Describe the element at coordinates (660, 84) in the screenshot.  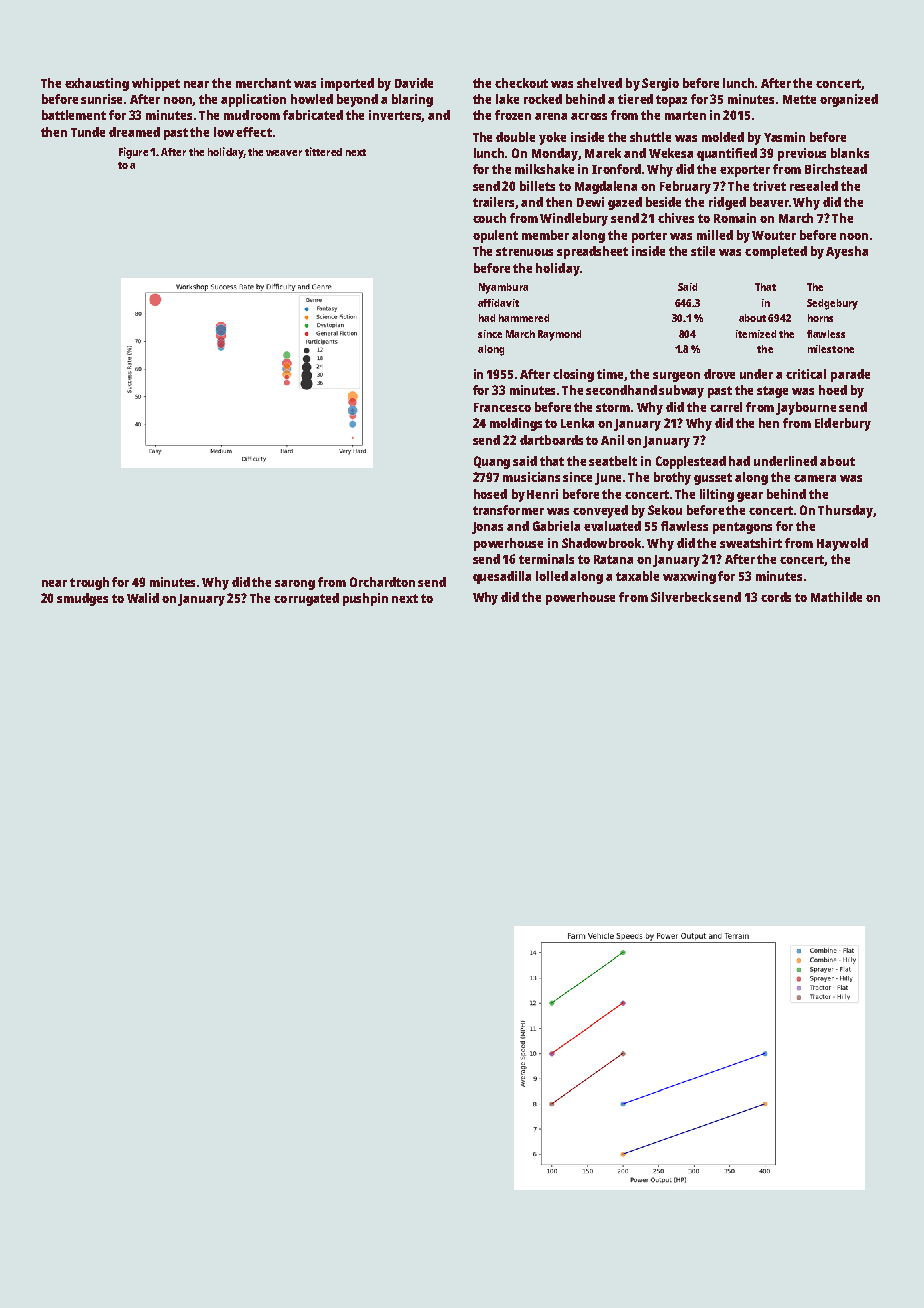
I see `Sergio` at that location.
